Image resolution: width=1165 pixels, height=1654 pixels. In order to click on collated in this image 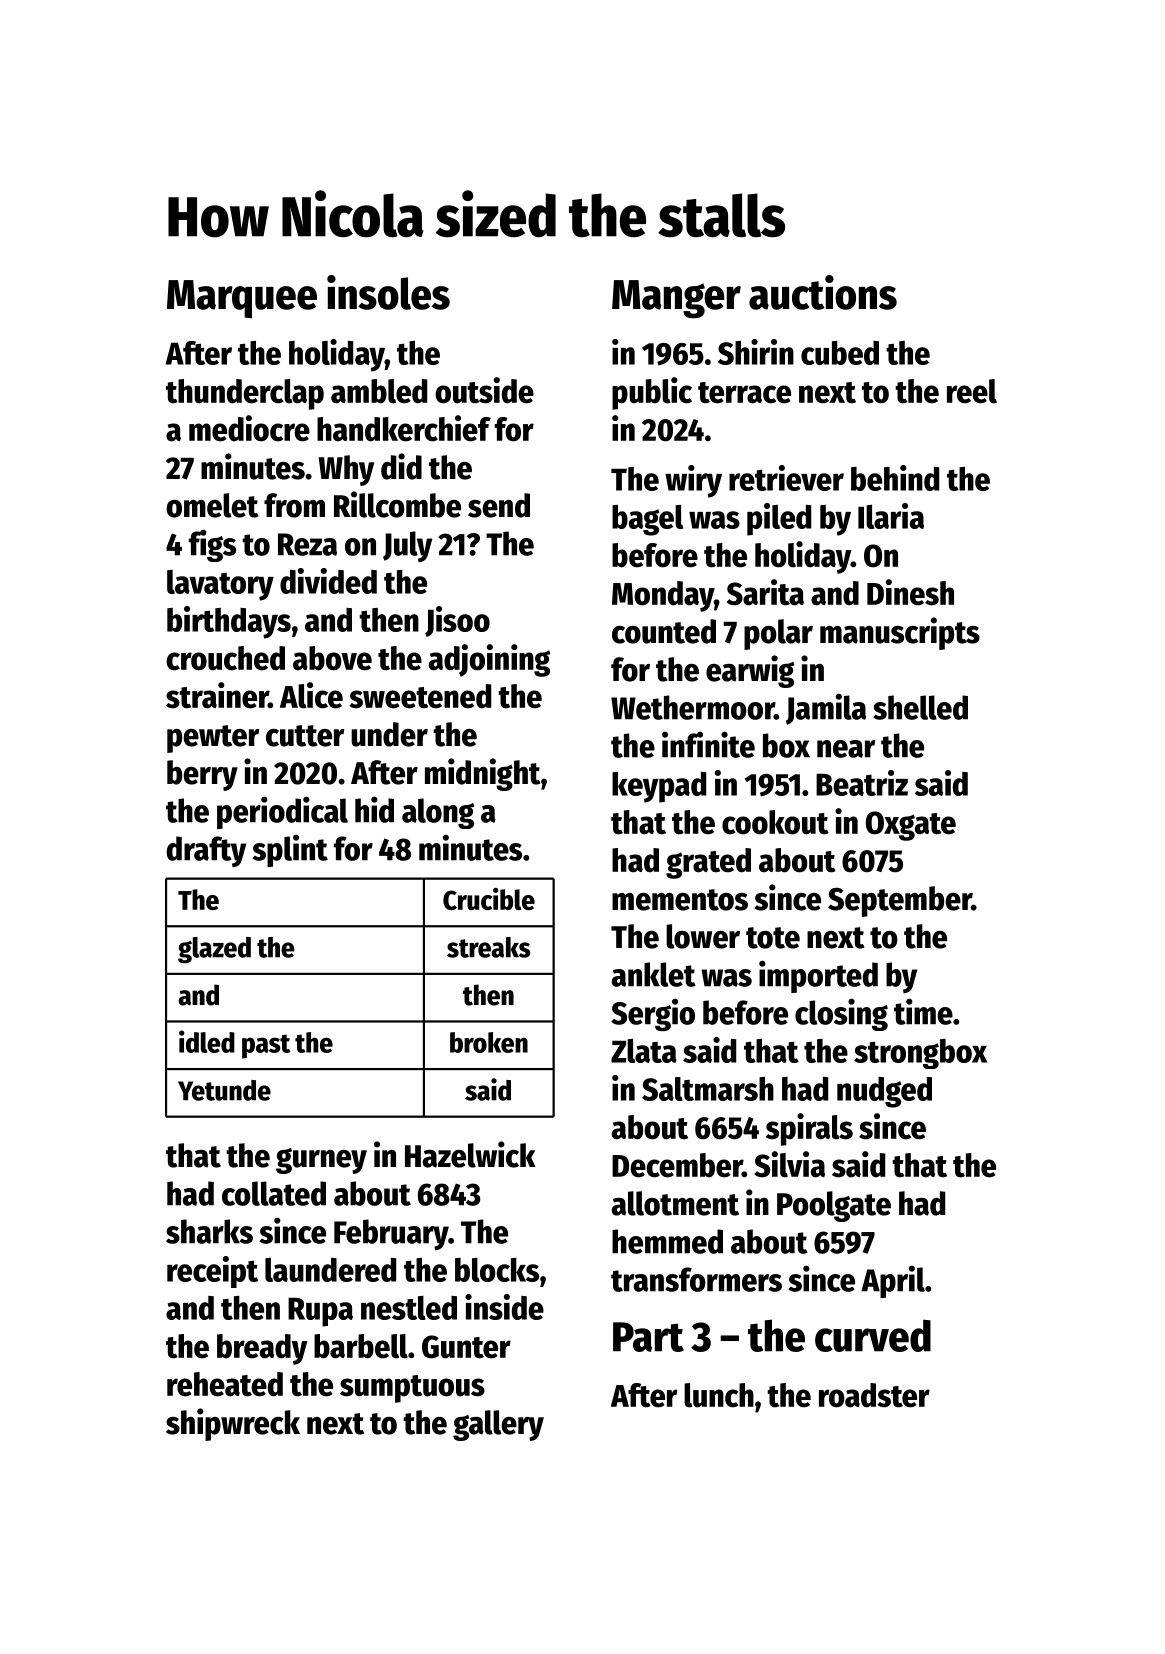, I will do `click(274, 1193)`.
